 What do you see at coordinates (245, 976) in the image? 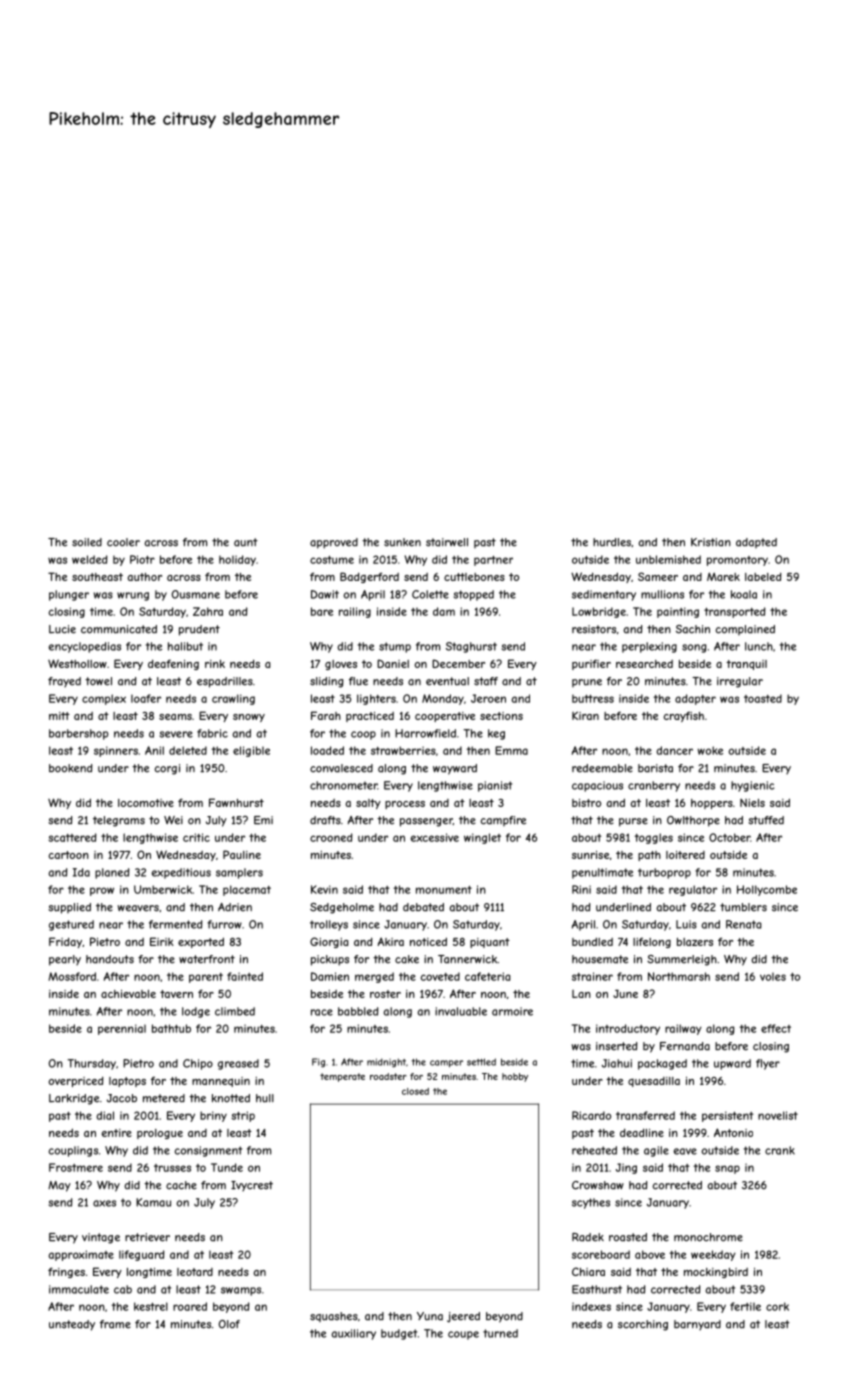
I see `fainted` at bounding box center [245, 976].
